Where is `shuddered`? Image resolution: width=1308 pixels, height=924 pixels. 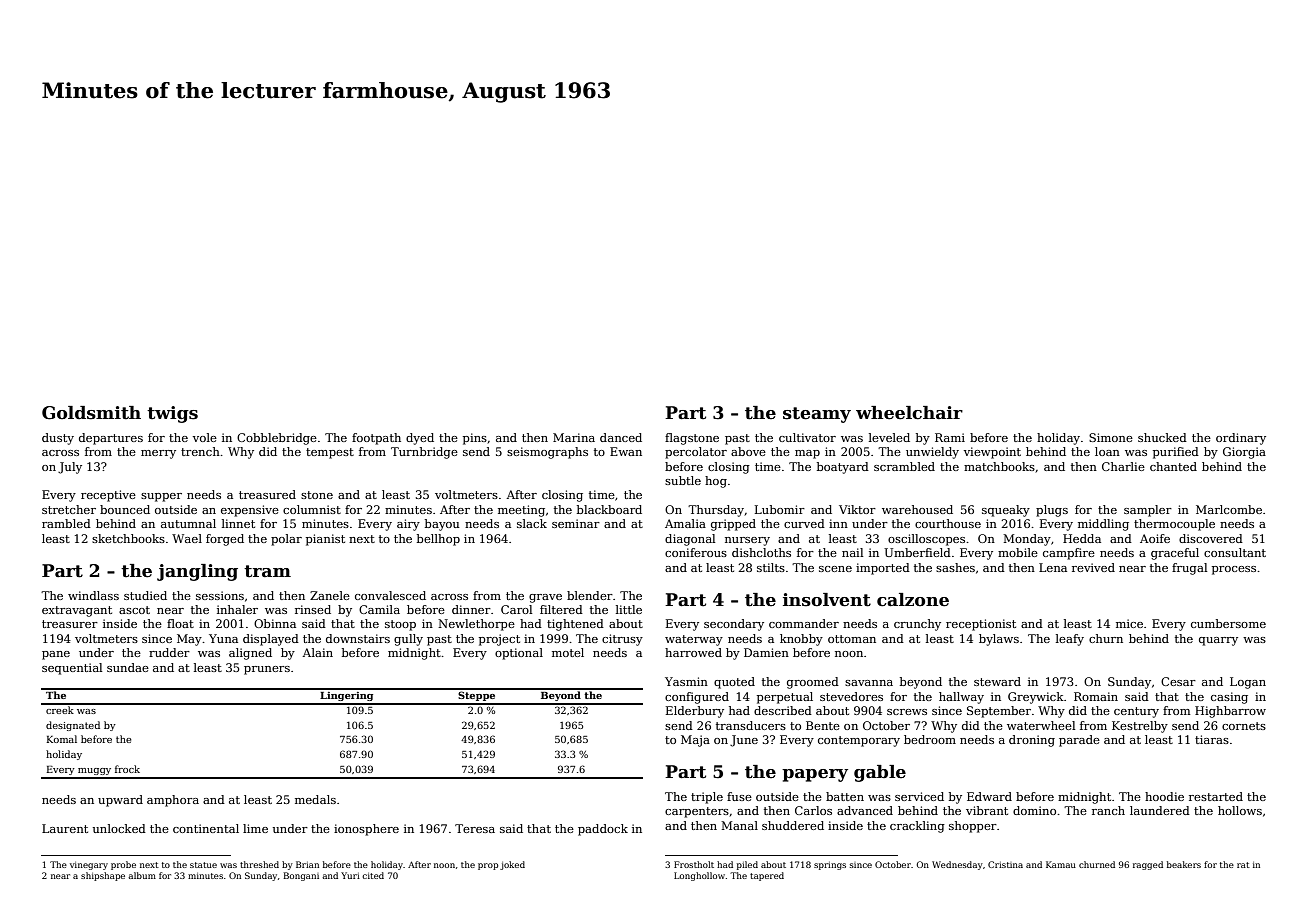 shuddered is located at coordinates (793, 825).
